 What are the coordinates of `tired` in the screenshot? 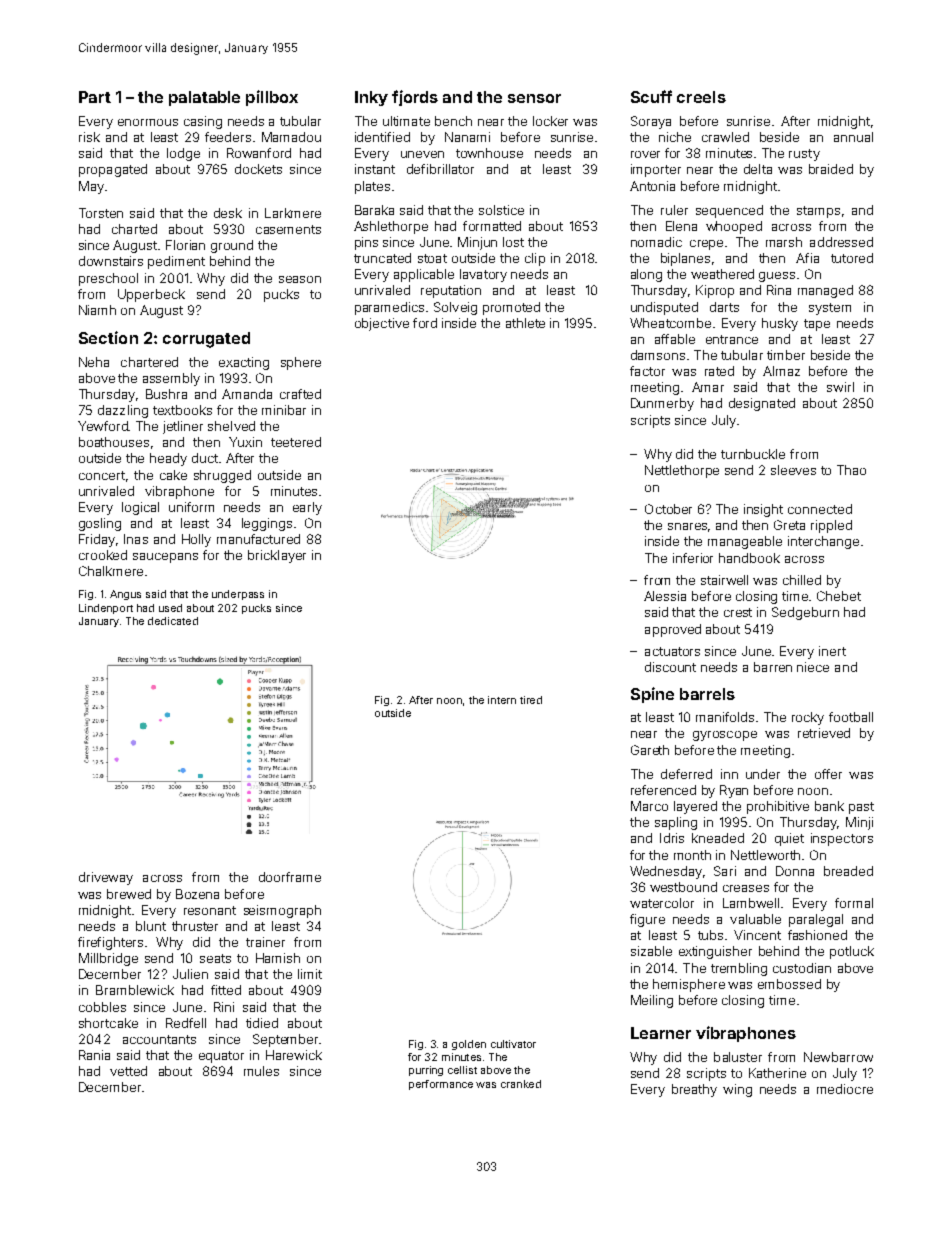 It's located at (531, 700).
